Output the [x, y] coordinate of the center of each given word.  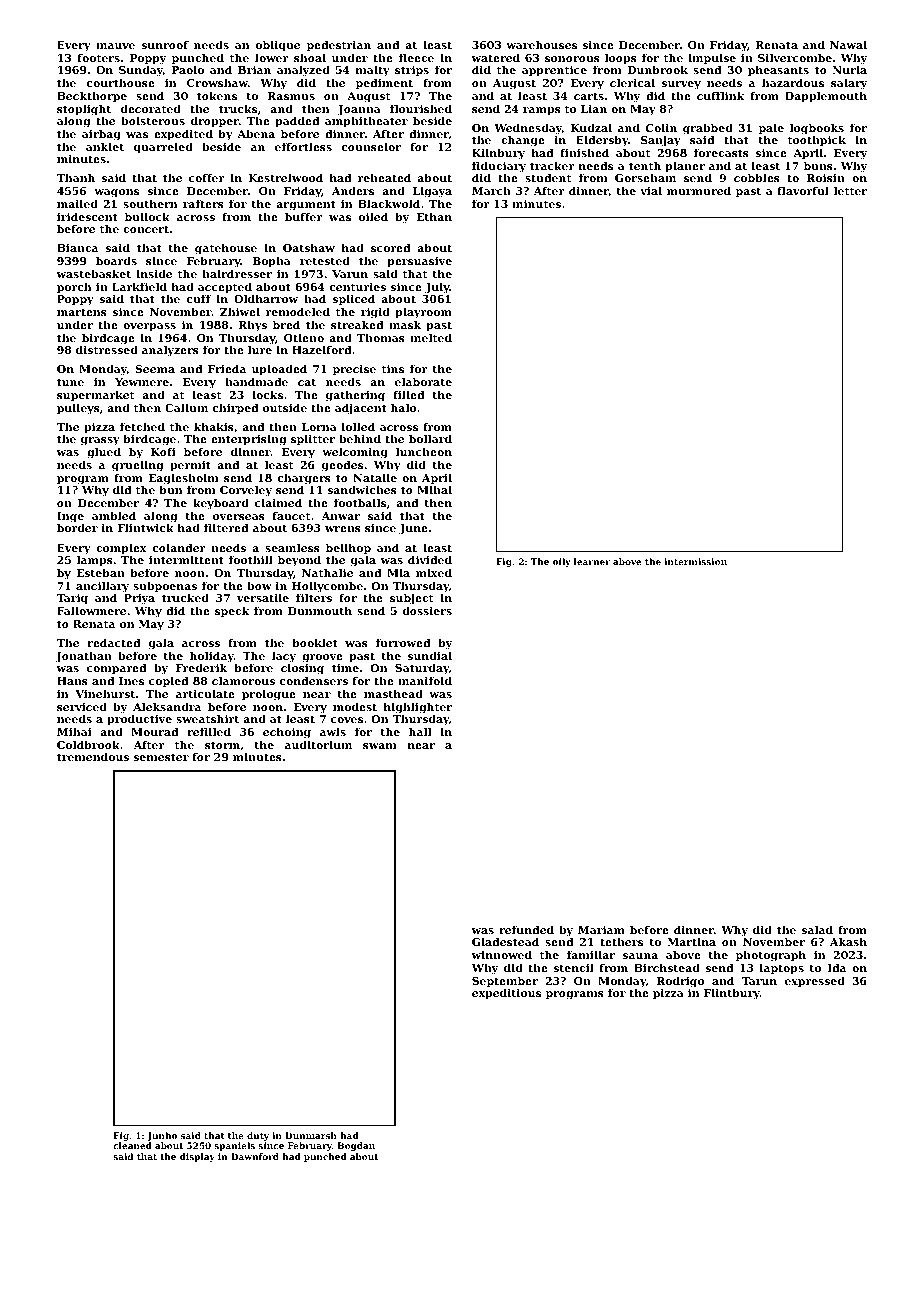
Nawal [848, 44]
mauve [115, 46]
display [197, 1157]
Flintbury [732, 994]
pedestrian [339, 46]
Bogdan [356, 1146]
